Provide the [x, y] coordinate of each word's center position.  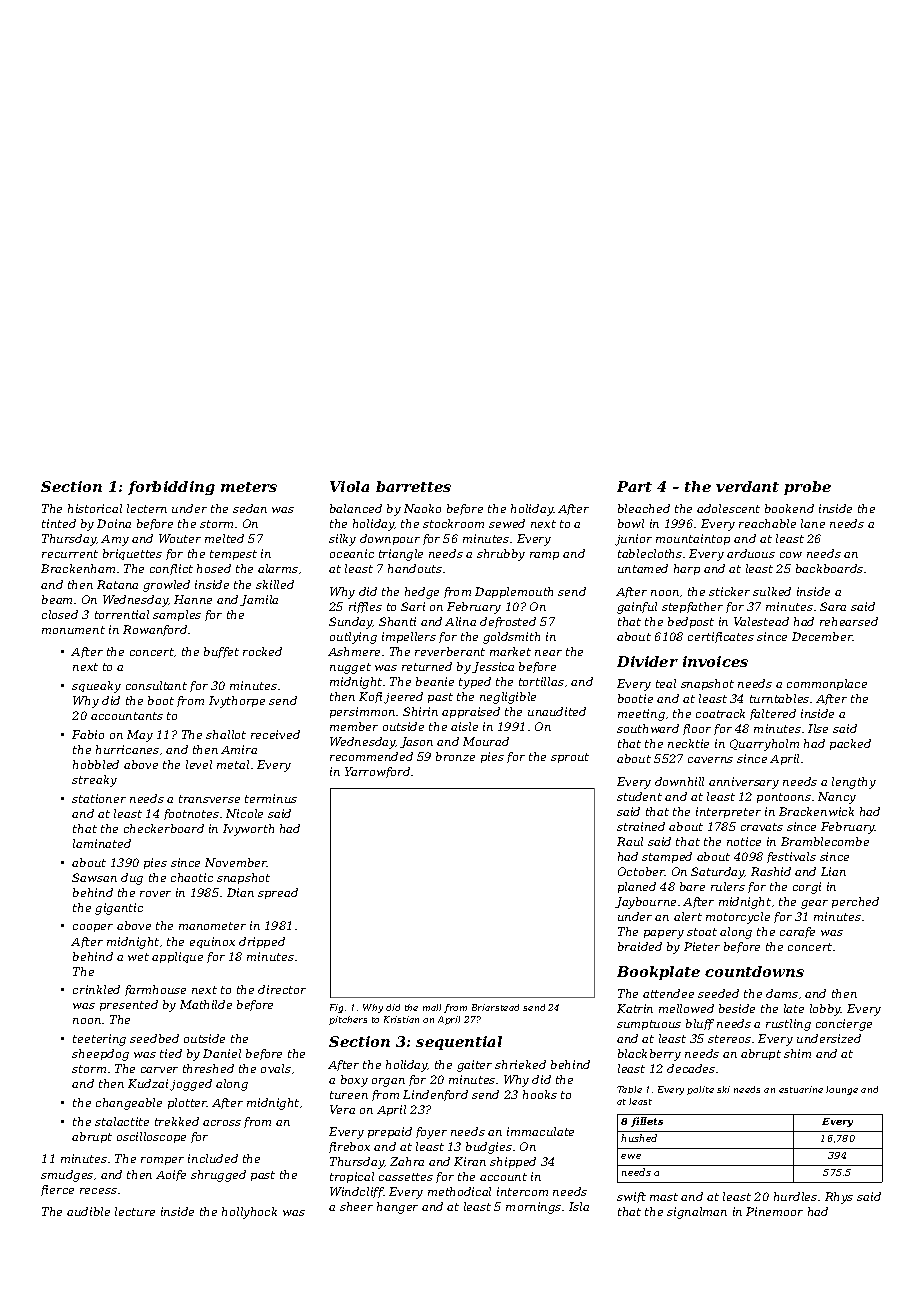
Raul [630, 841]
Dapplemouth [514, 592]
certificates [721, 637]
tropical [352, 1177]
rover [155, 894]
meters [249, 487]
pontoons [784, 798]
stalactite [122, 1121]
